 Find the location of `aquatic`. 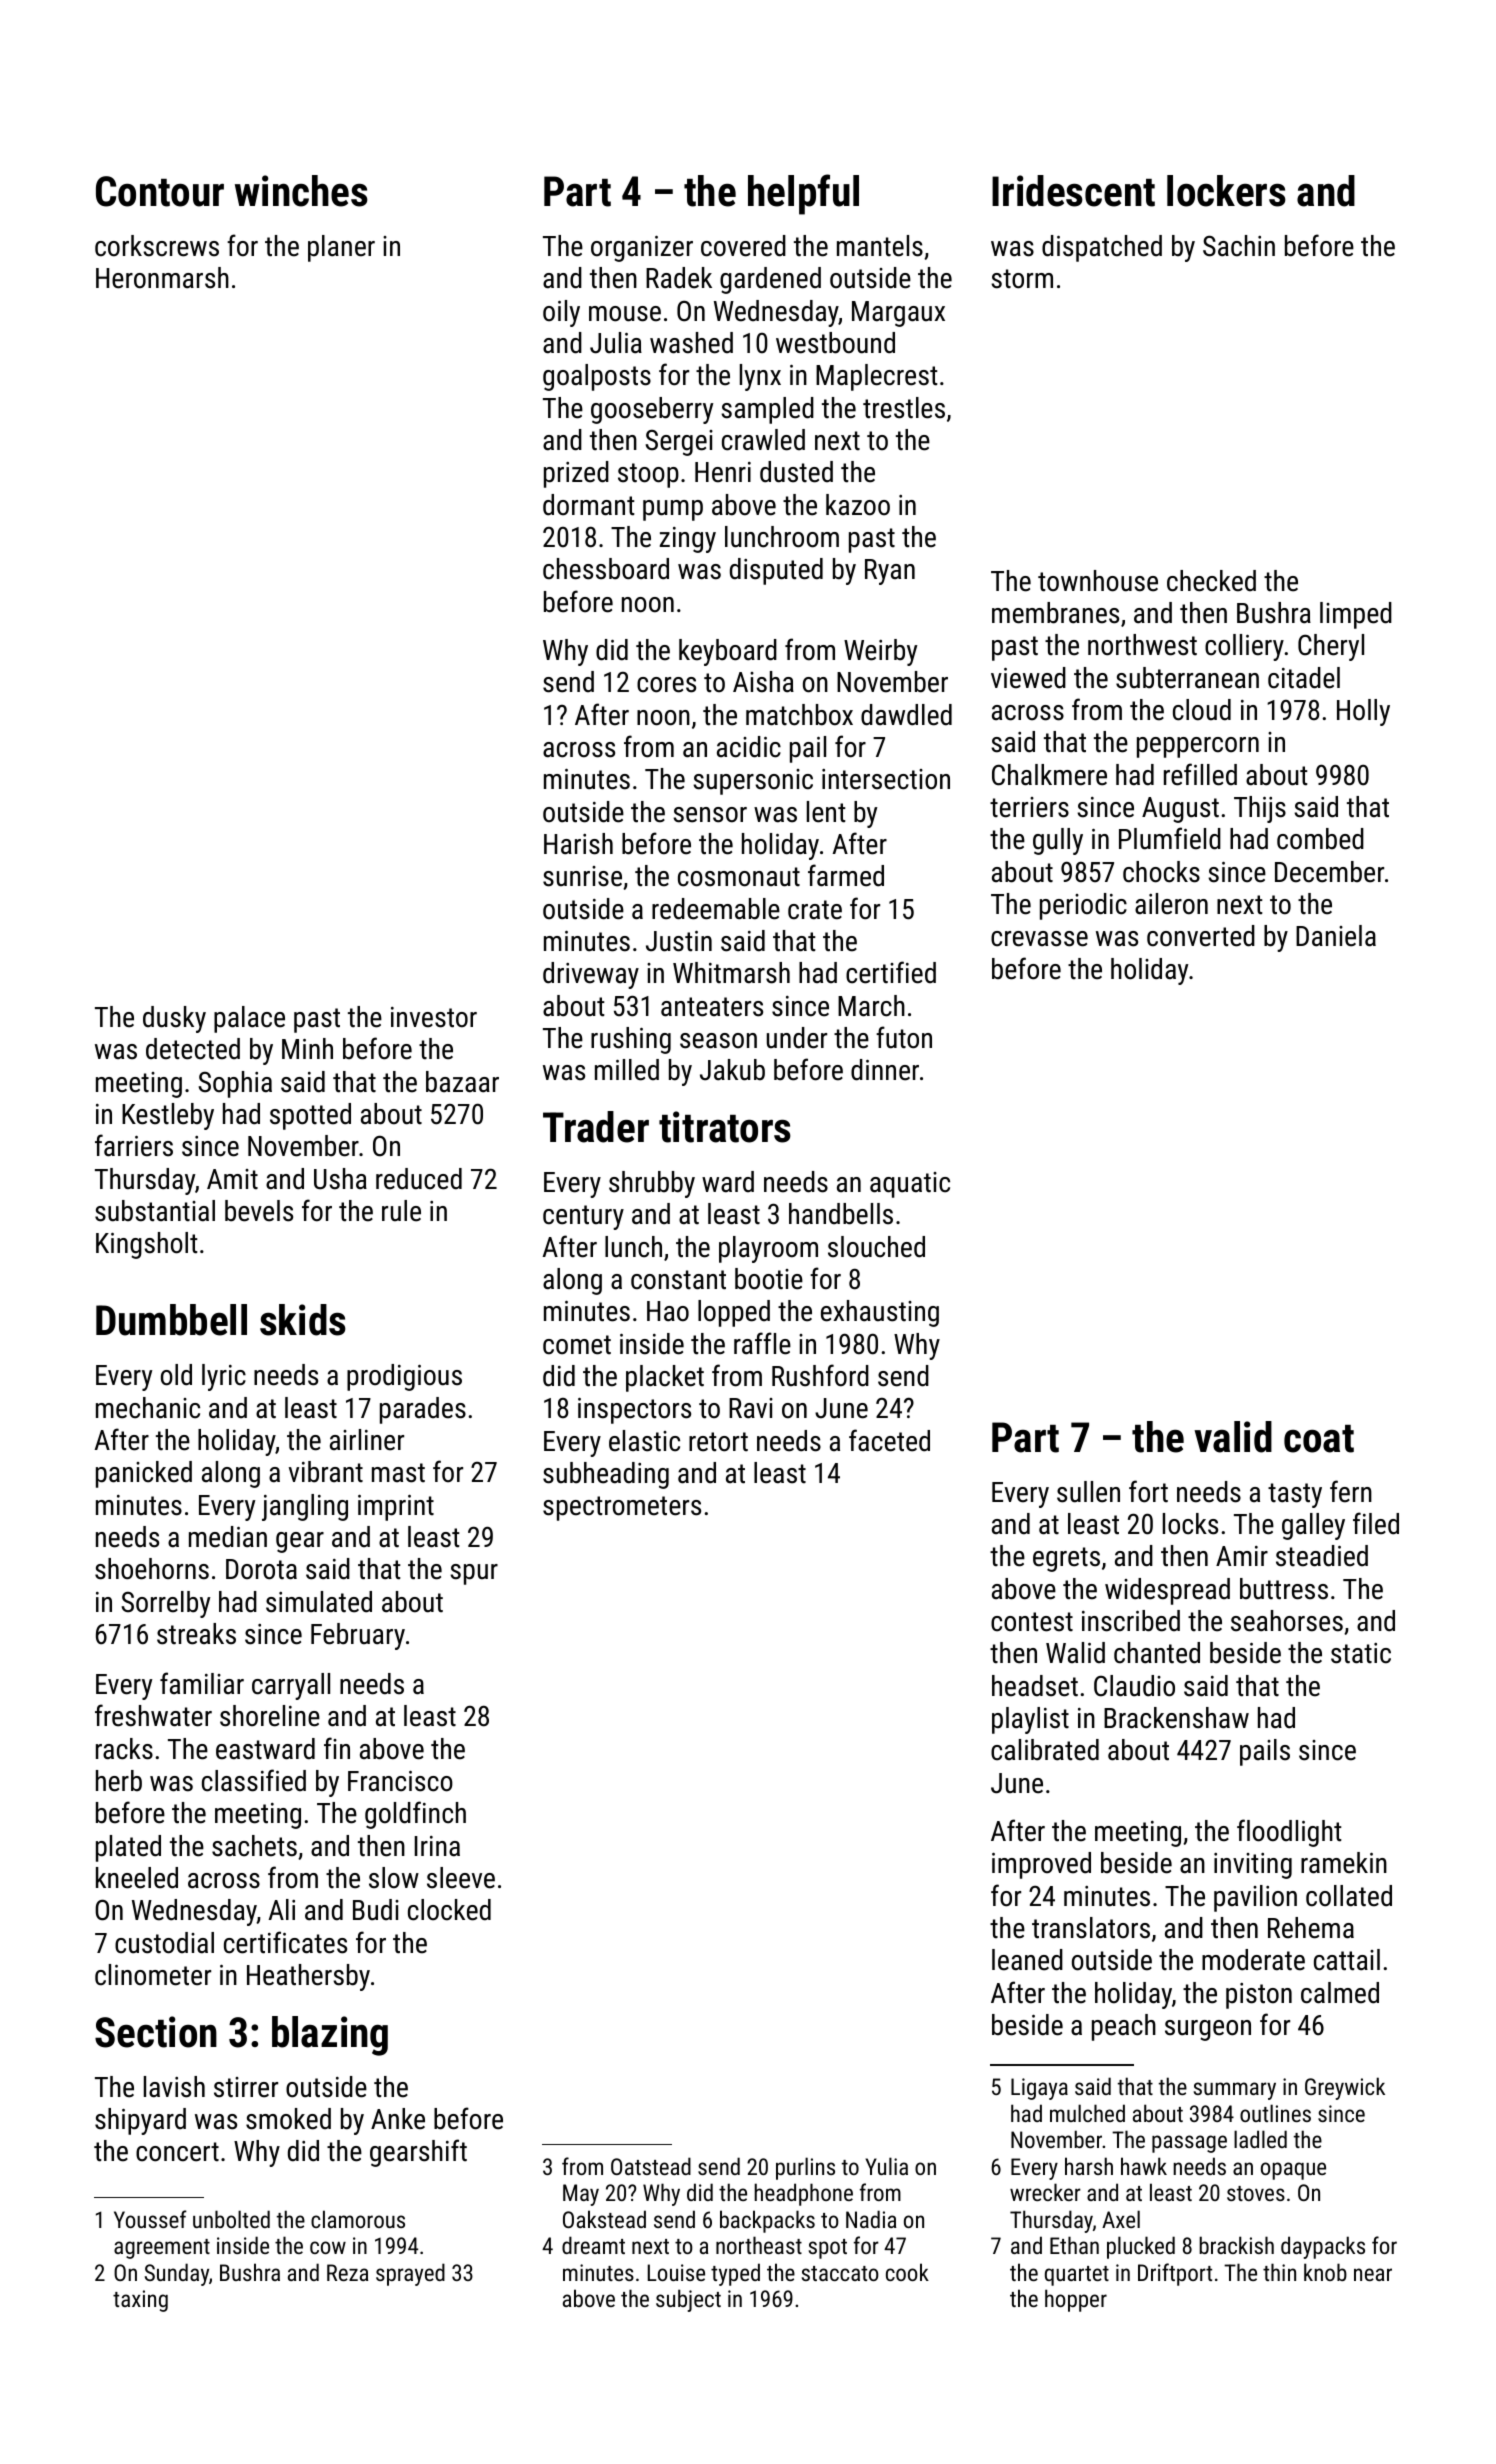

aquatic is located at coordinates (910, 1185).
